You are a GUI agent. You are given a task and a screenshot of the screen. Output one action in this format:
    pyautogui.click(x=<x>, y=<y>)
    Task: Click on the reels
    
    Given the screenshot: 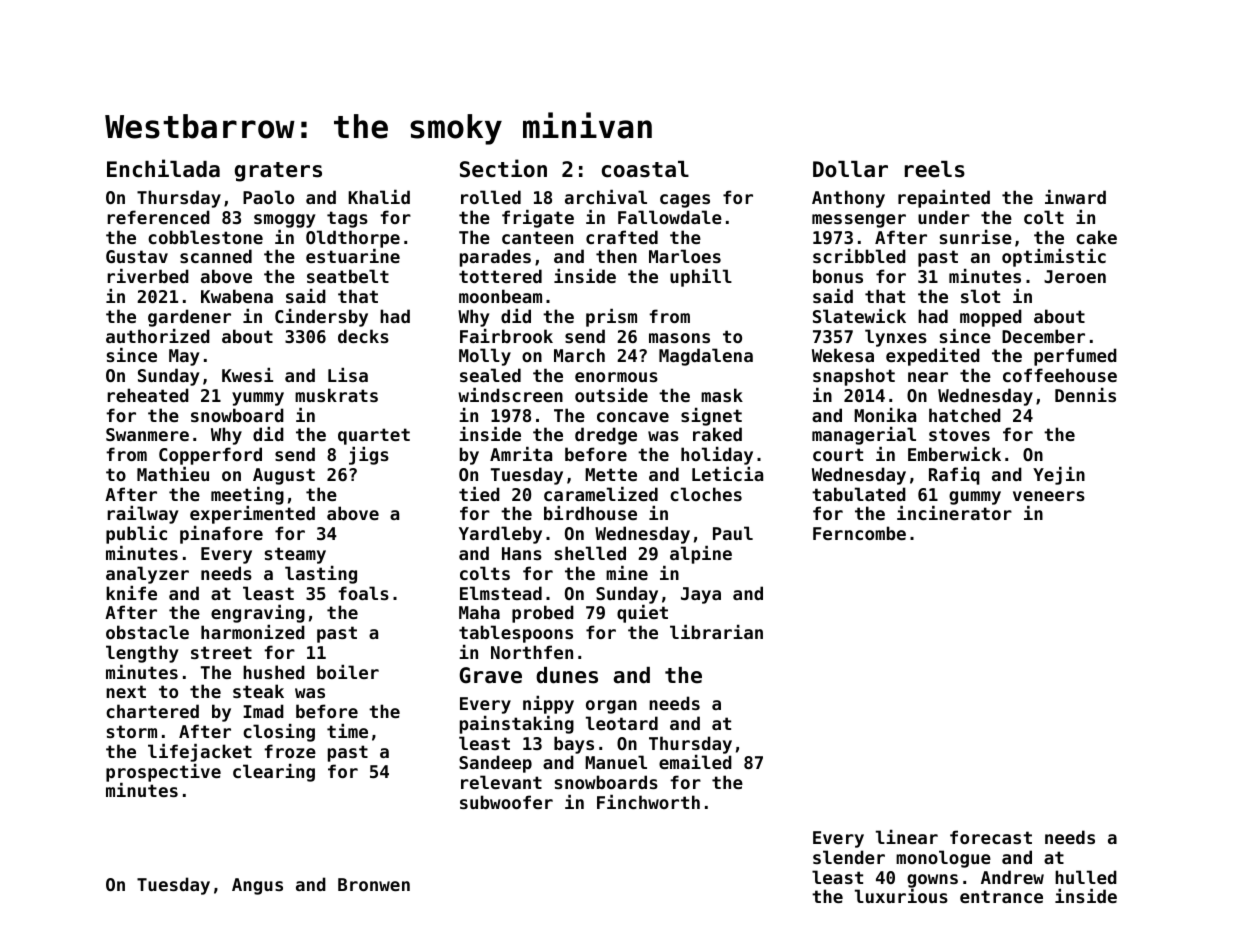 What is the action you would take?
    pyautogui.click(x=935, y=169)
